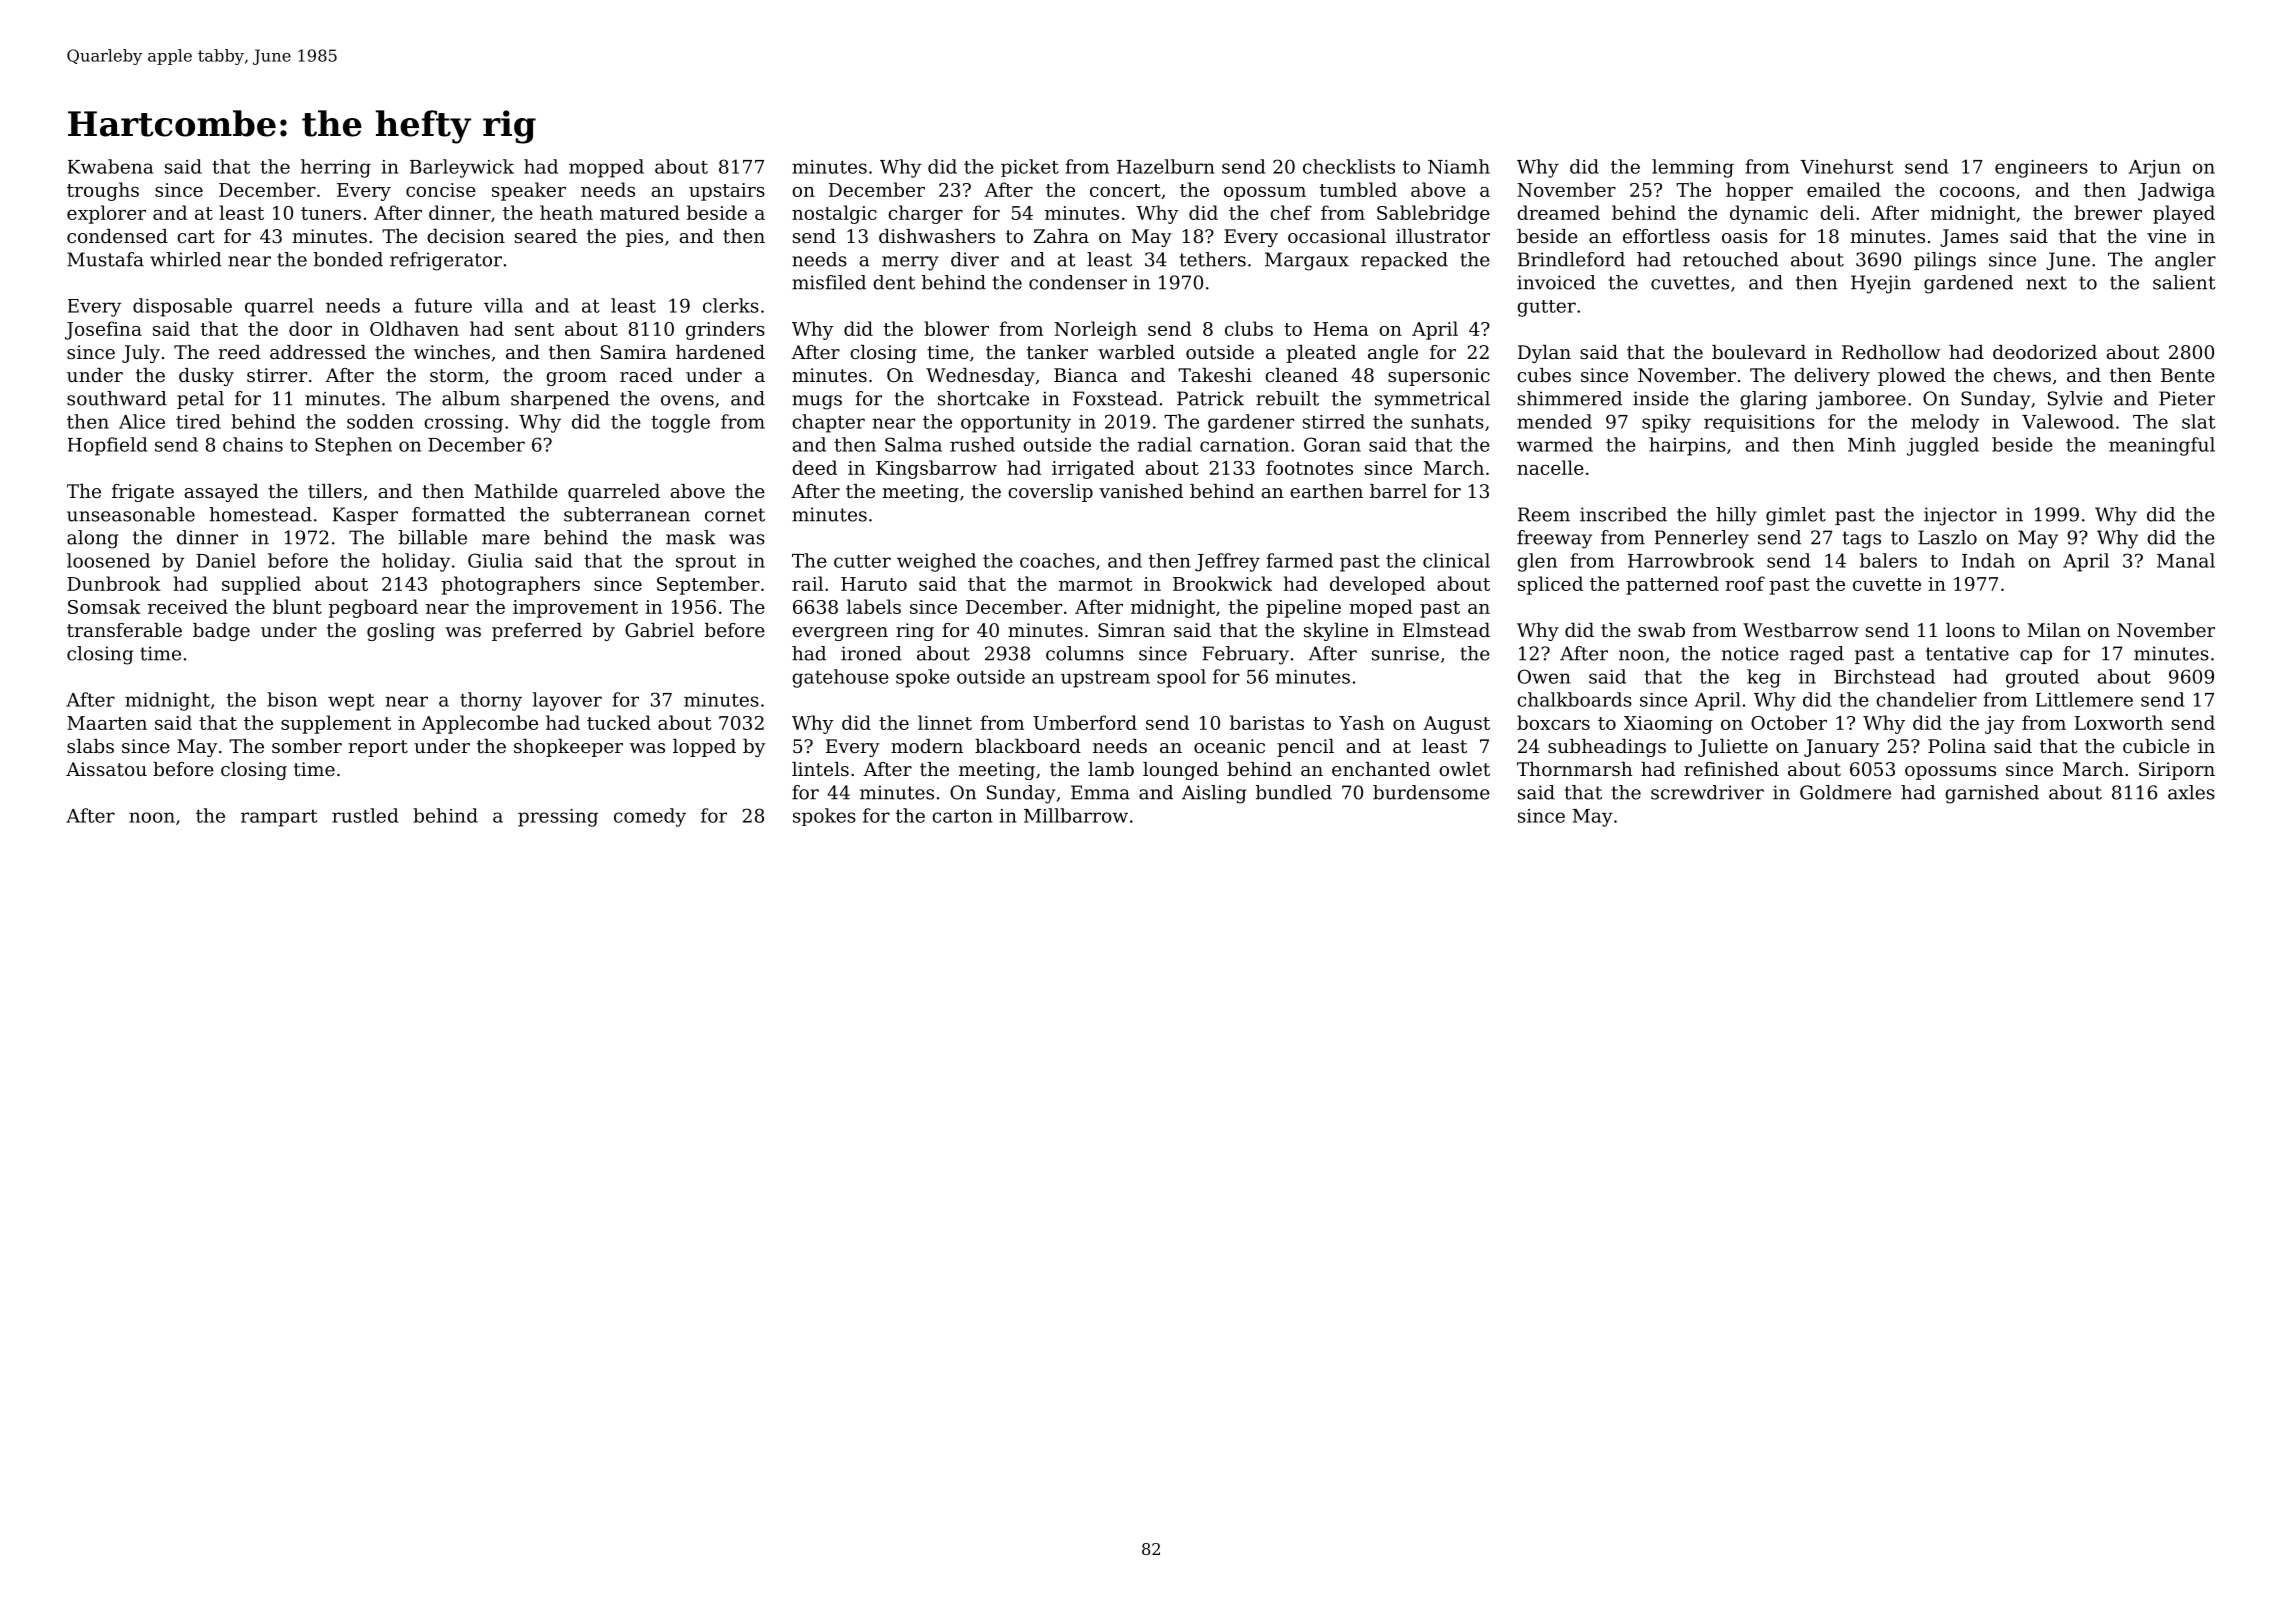  Describe the element at coordinates (1992, 794) in the page. I see `garnished` at that location.
